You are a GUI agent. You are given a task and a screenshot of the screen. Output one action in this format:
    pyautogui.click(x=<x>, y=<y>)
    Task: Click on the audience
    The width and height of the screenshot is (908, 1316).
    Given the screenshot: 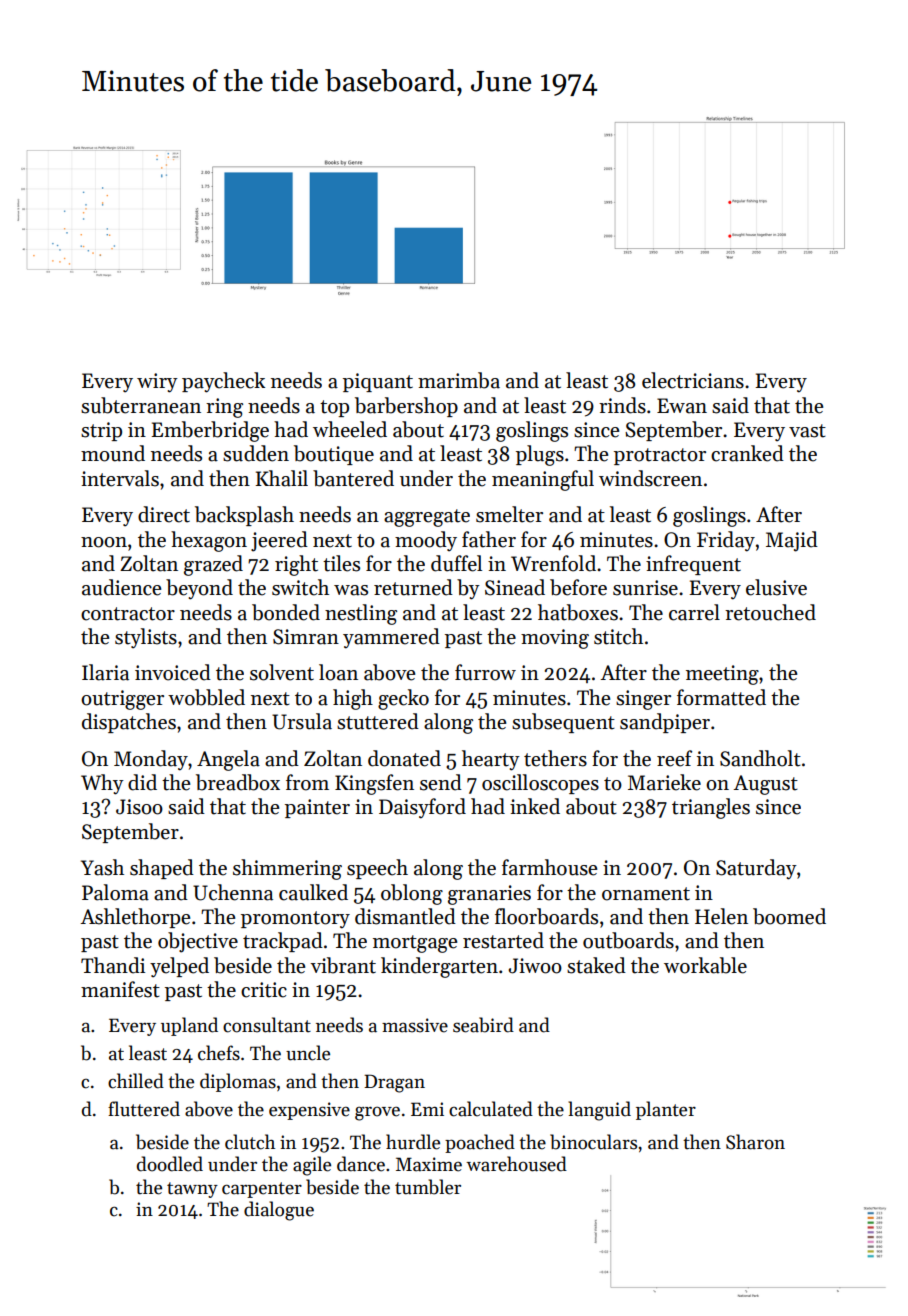 What is the action you would take?
    pyautogui.click(x=121, y=587)
